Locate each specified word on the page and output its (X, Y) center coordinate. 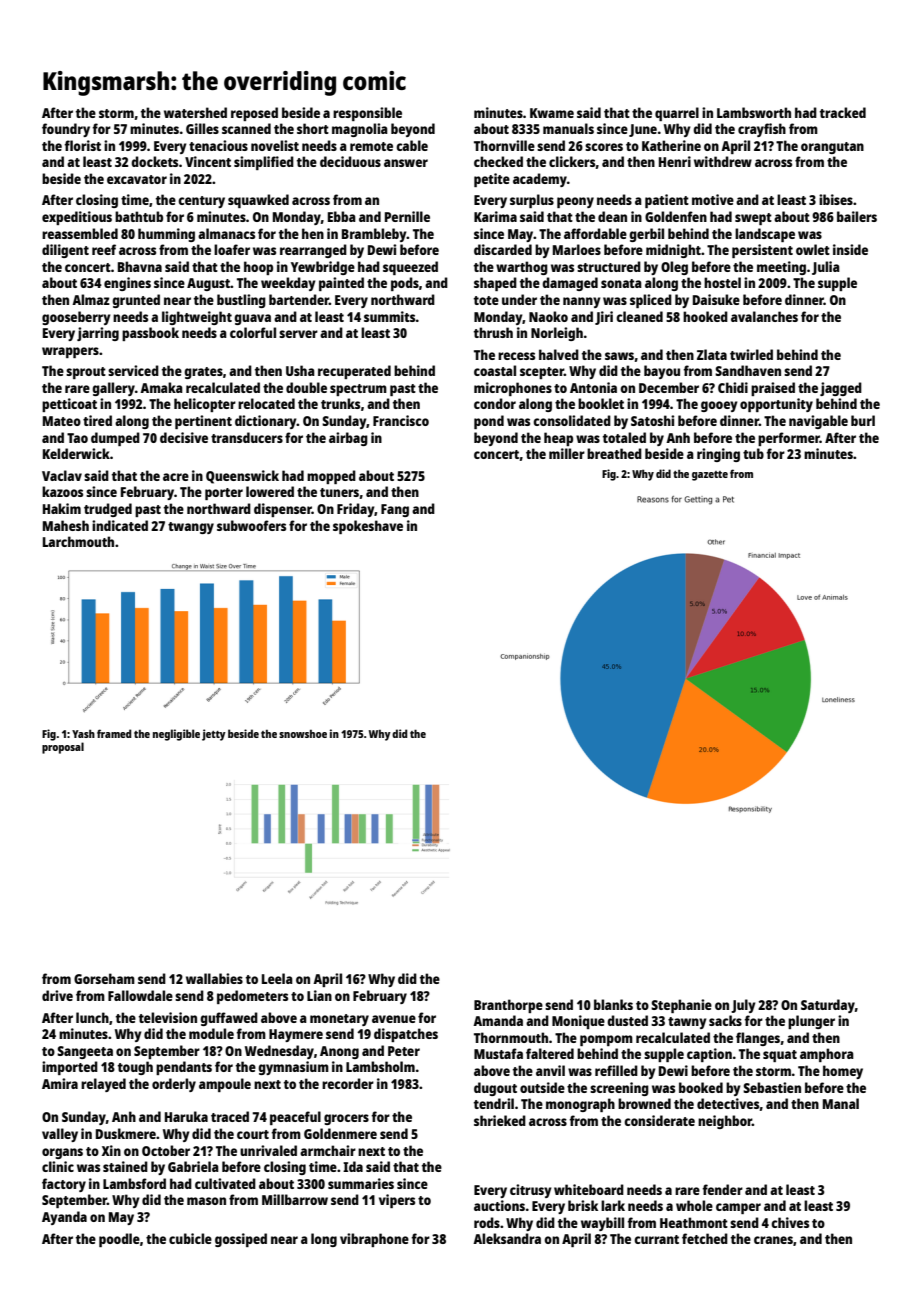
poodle (119, 1240)
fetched (705, 1238)
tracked (843, 112)
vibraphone (374, 1240)
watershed (195, 112)
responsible (367, 114)
